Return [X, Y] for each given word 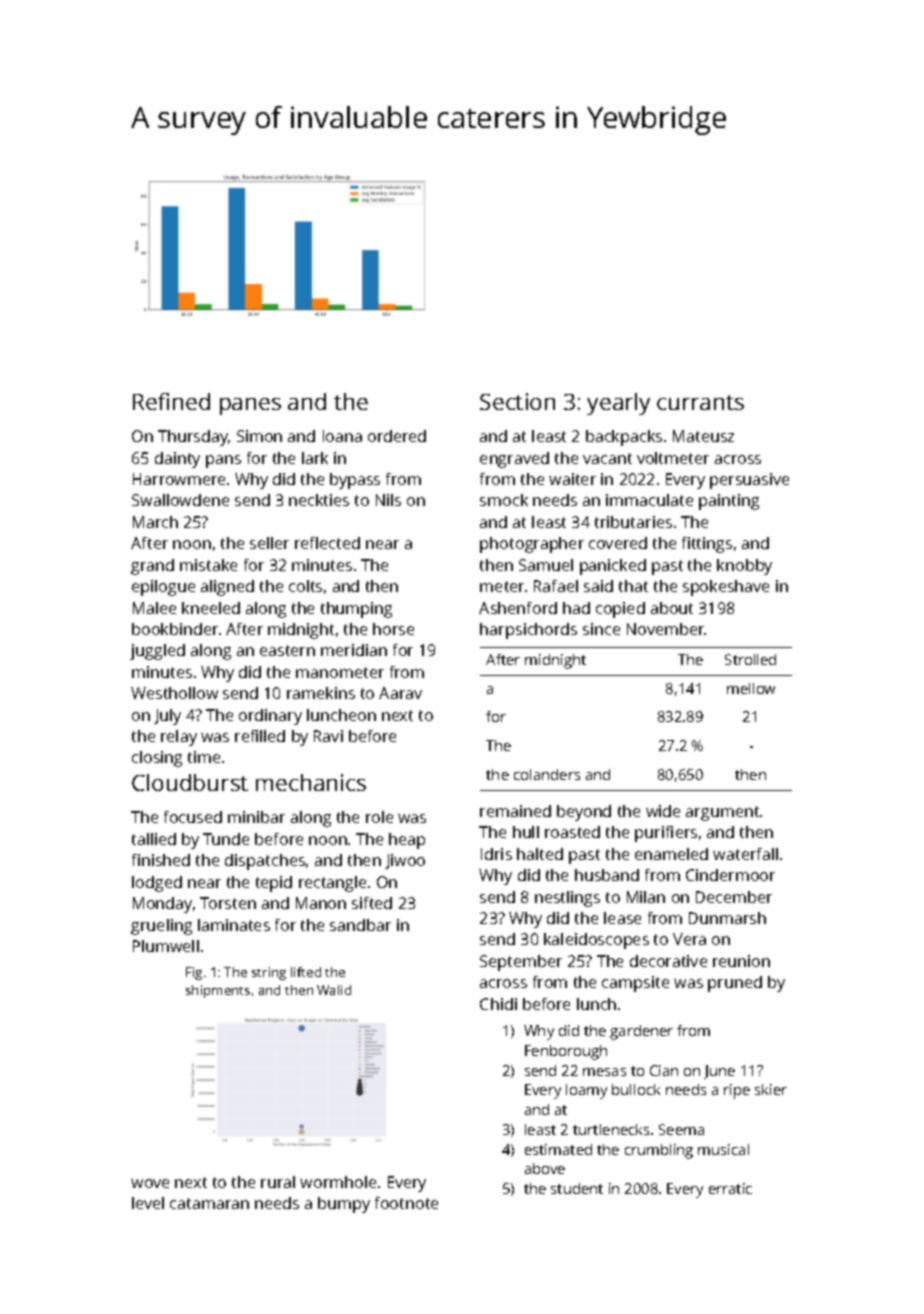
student [577, 1188]
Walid [334, 990]
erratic [730, 1188]
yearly [618, 404]
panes [250, 406]
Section [517, 401]
